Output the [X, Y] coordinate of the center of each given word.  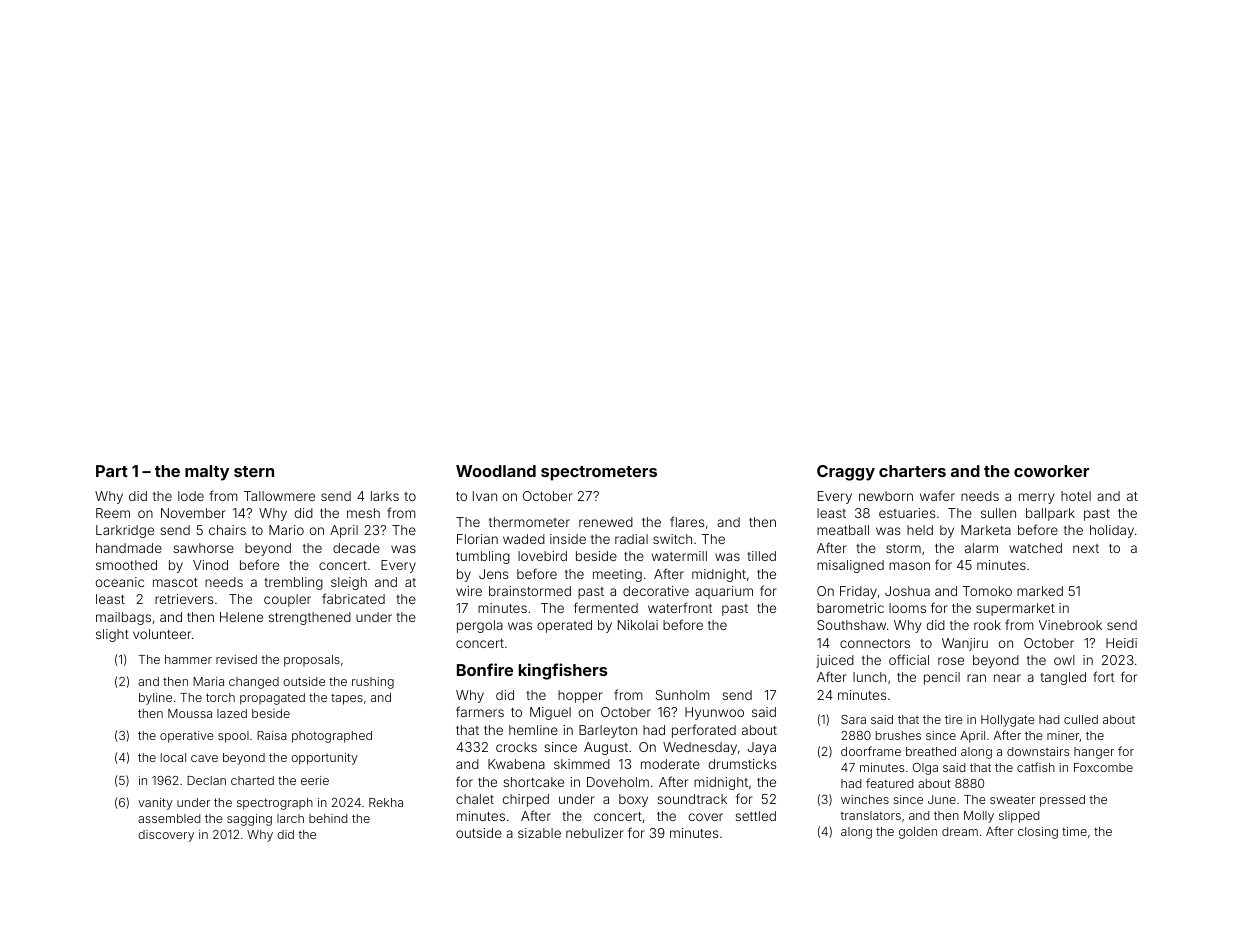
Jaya [762, 748]
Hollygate [1008, 721]
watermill [679, 556]
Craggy [846, 473]
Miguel [550, 713]
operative [187, 737]
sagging [249, 820]
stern [254, 471]
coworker [1051, 471]
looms [907, 608]
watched [1035, 548]
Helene [241, 617]
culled [1081, 719]
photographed [332, 737]
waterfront [680, 607]
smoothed [126, 565]
